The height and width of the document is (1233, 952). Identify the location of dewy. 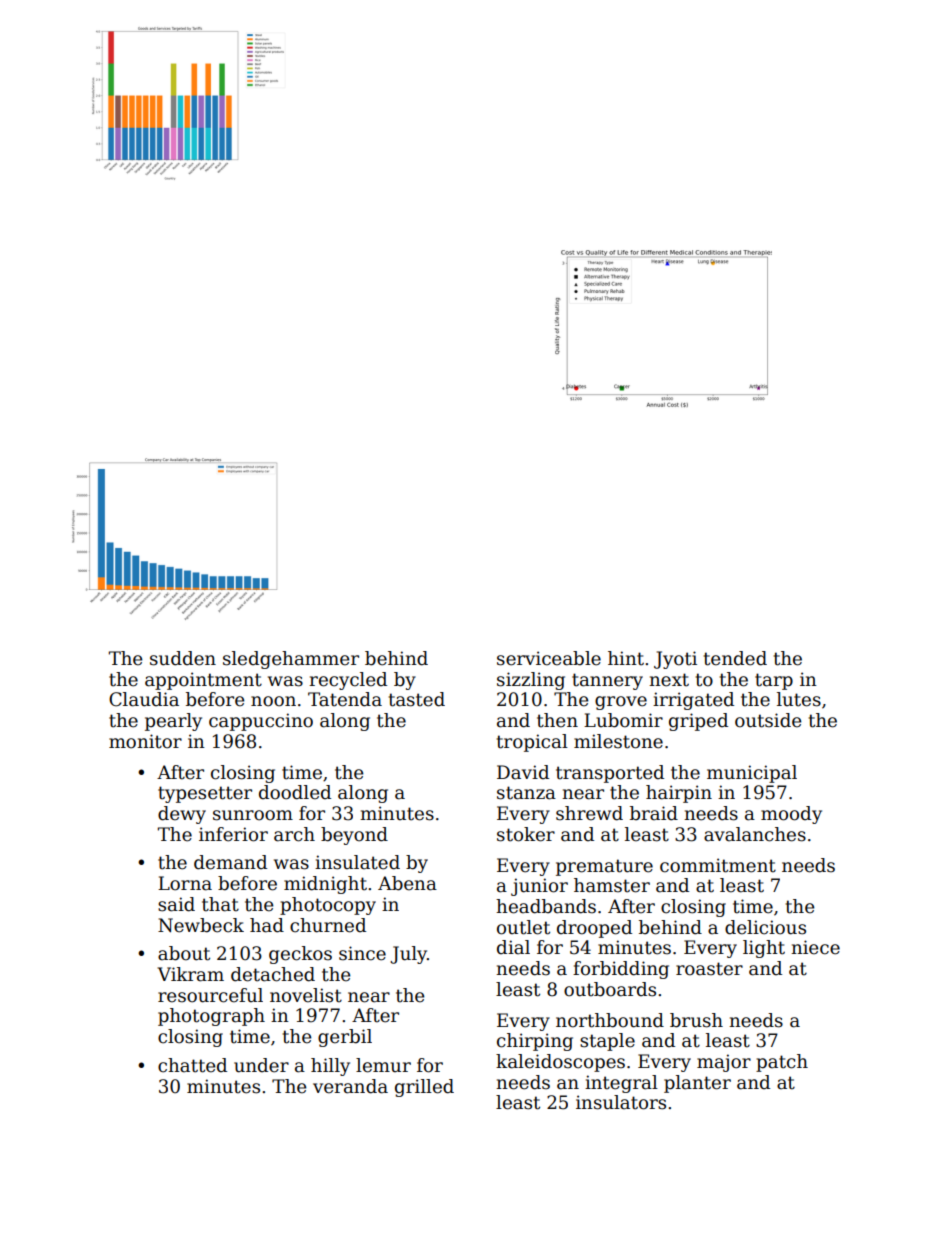
(182, 815).
